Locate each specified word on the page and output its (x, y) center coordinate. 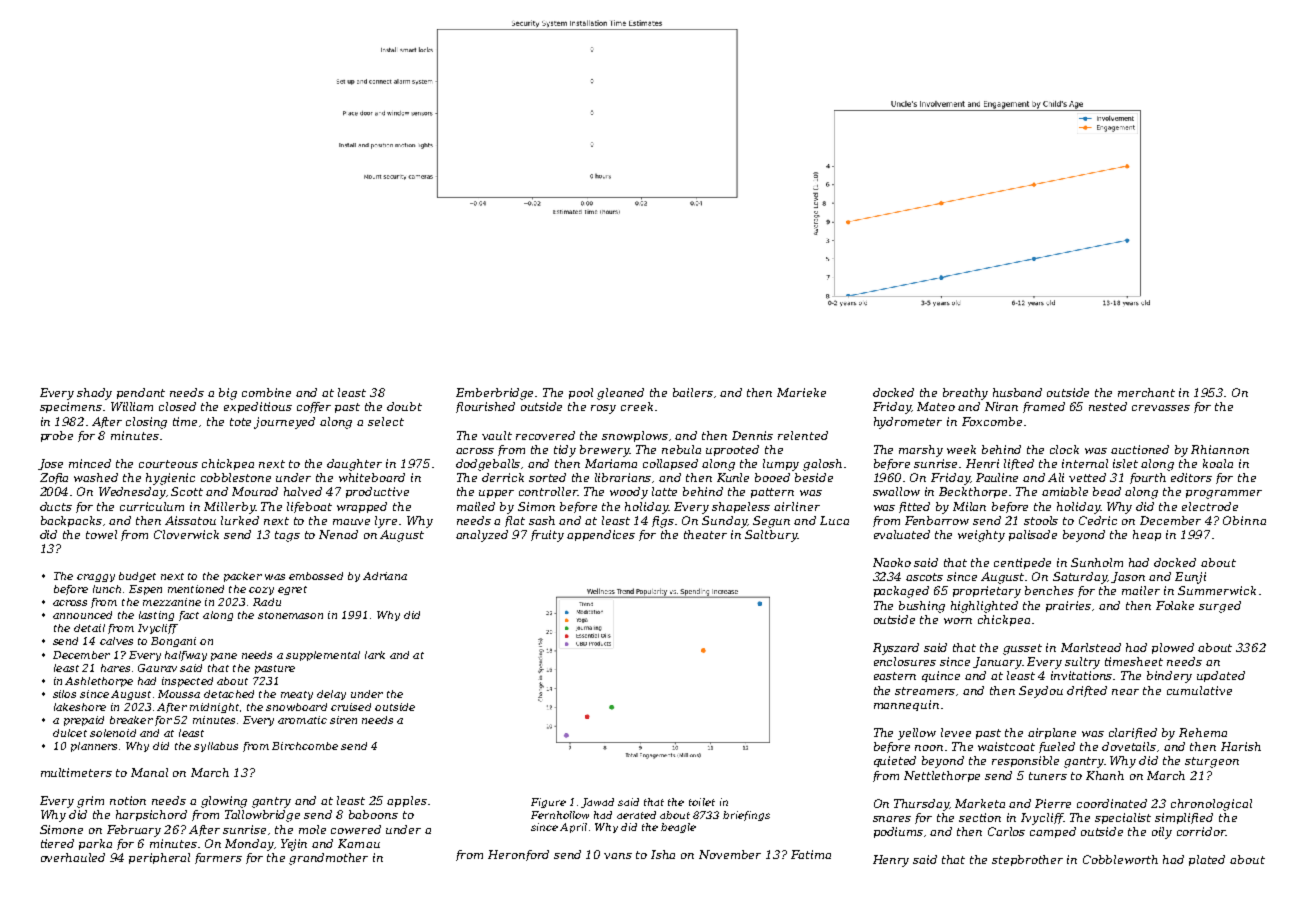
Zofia (54, 478)
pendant (141, 393)
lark (375, 655)
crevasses (1161, 408)
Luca (834, 520)
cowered (356, 829)
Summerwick (1217, 590)
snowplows (635, 436)
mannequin (906, 705)
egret (292, 590)
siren (343, 720)
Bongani (173, 642)
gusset (1022, 649)
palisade (1033, 535)
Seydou (1041, 692)
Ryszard (896, 649)
